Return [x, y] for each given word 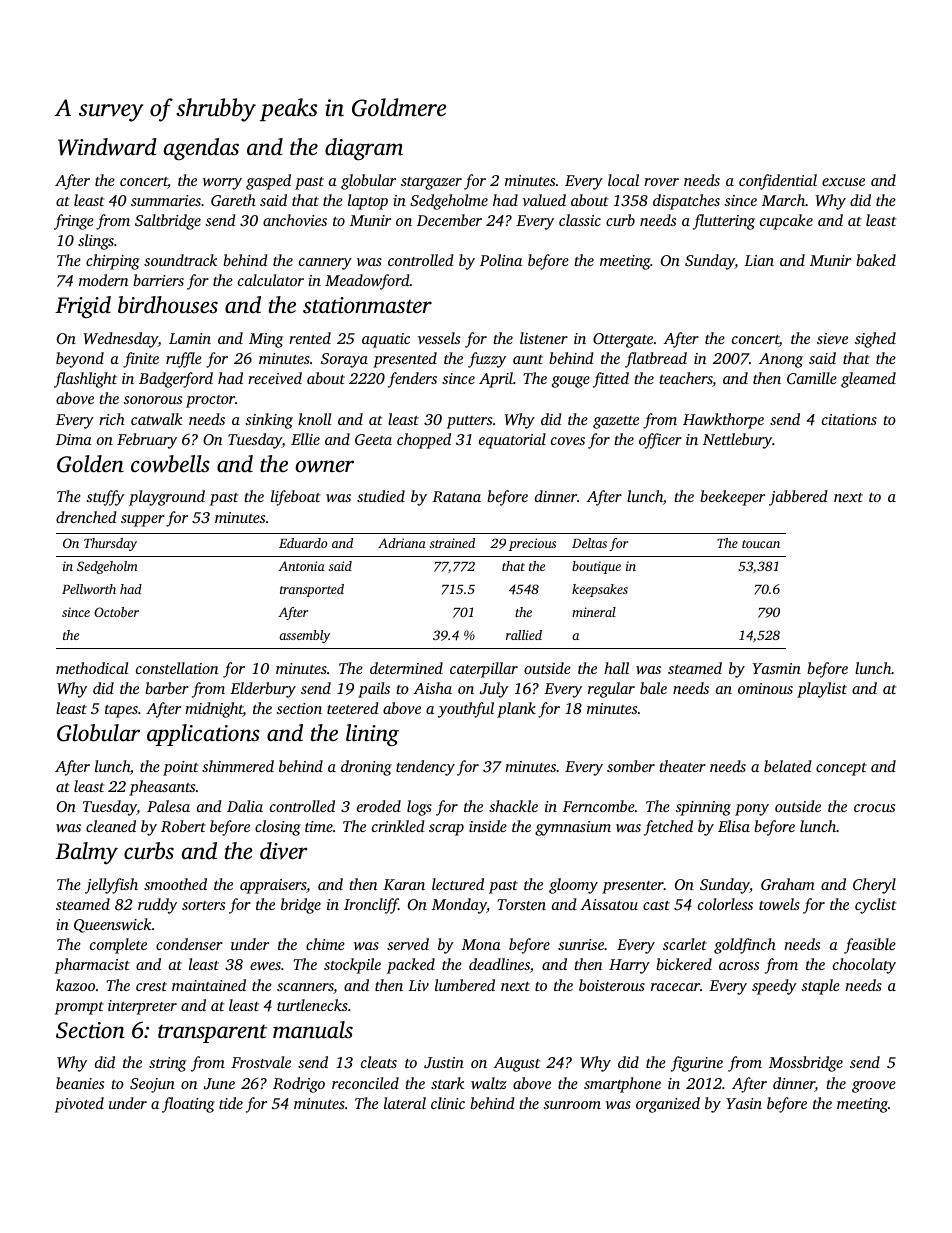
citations [849, 419]
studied [381, 496]
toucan [761, 544]
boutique [596, 567]
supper [143, 521]
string [167, 1064]
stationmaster [367, 305]
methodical [92, 668]
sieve [832, 338]
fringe [74, 222]
